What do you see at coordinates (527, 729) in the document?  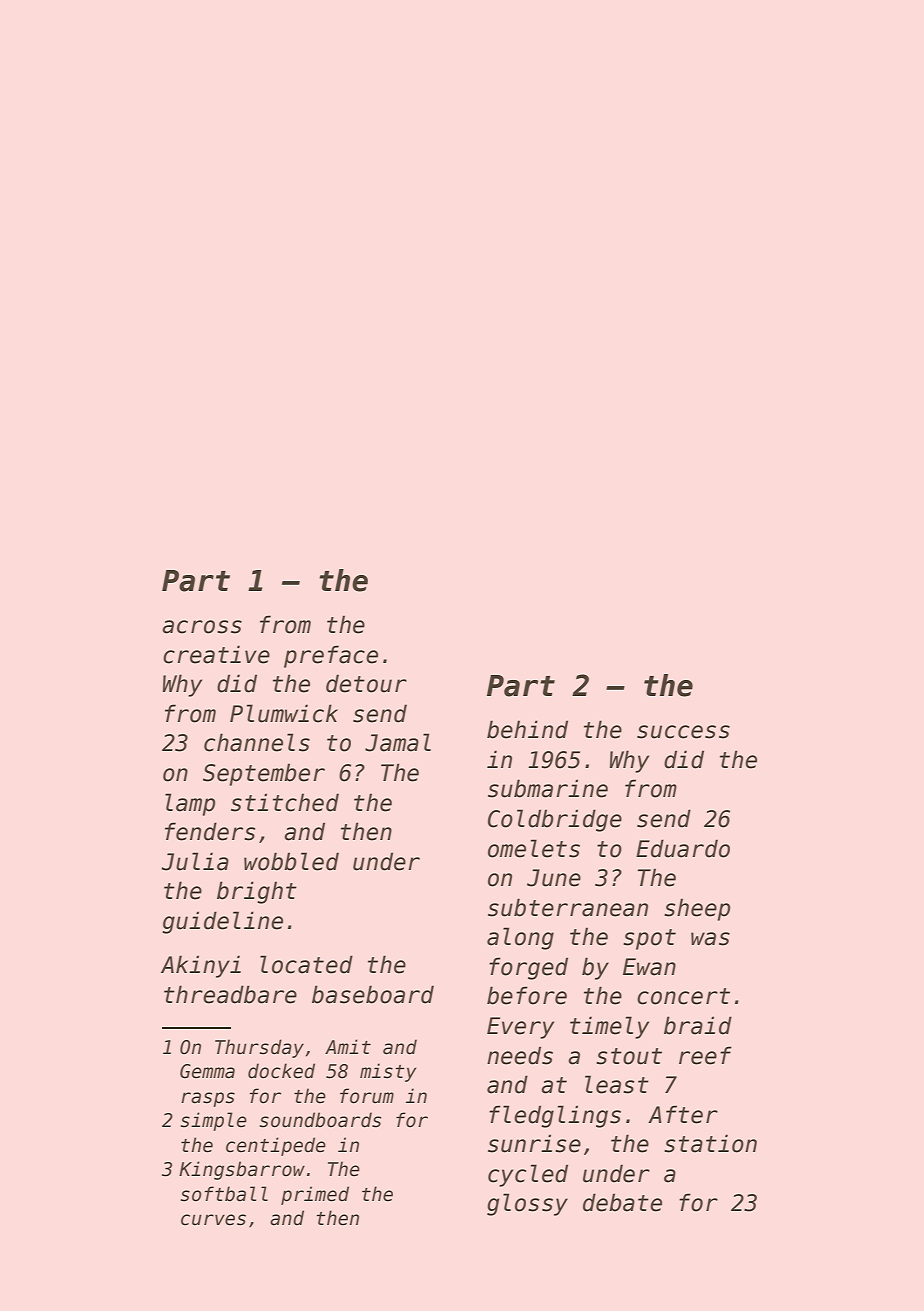 I see `behind` at bounding box center [527, 729].
